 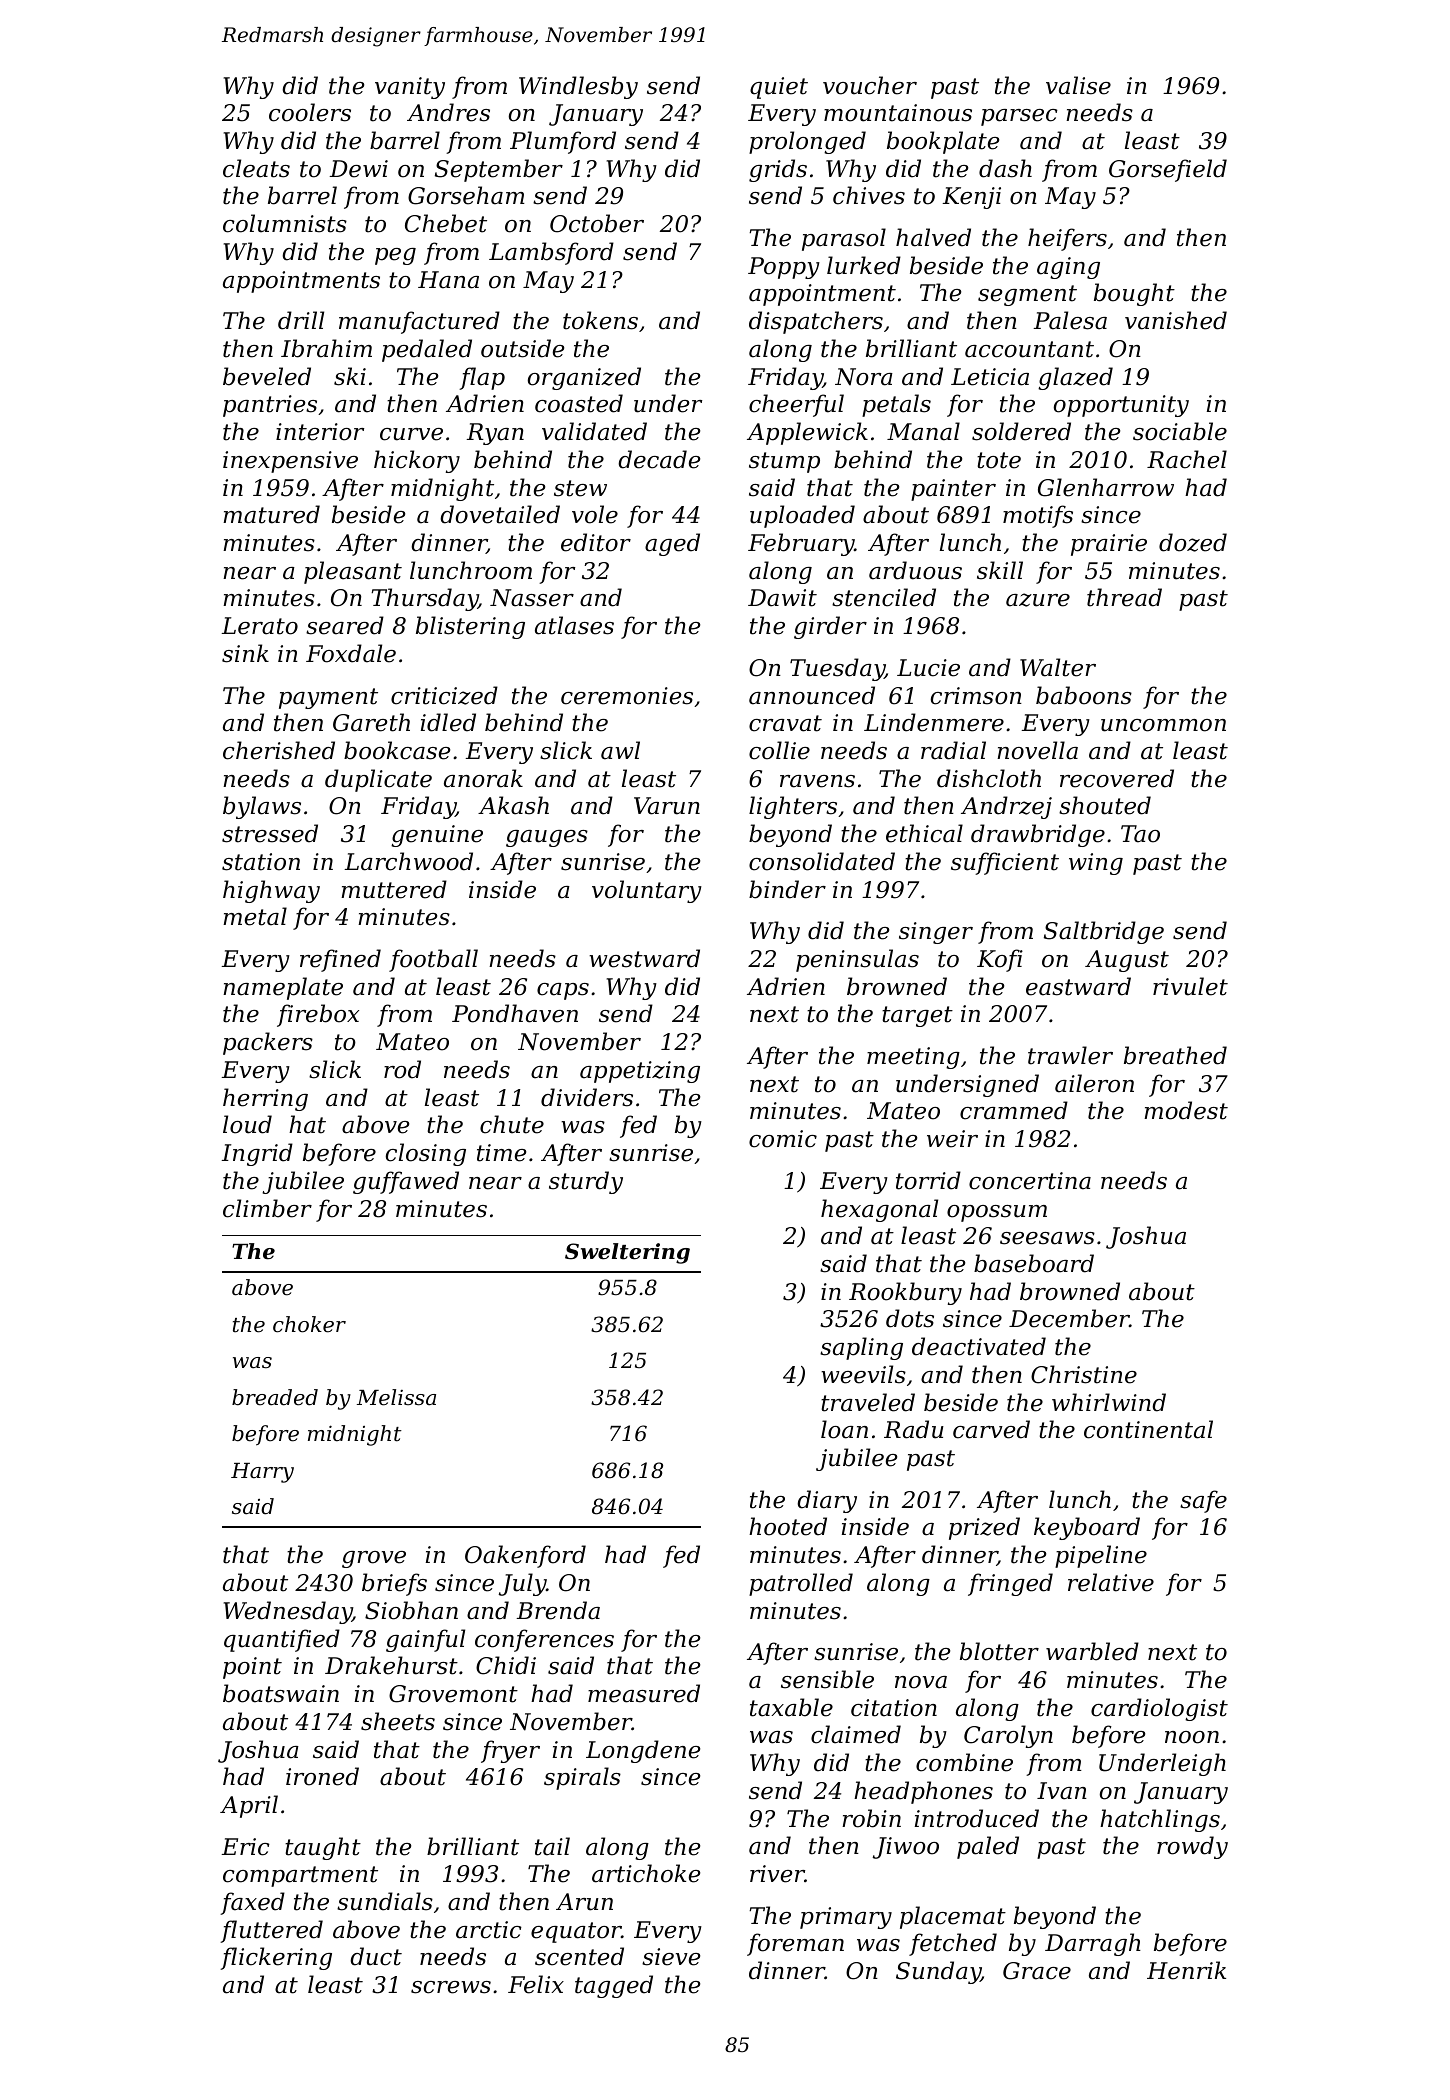 I want to click on sturdy, so click(x=586, y=1182).
